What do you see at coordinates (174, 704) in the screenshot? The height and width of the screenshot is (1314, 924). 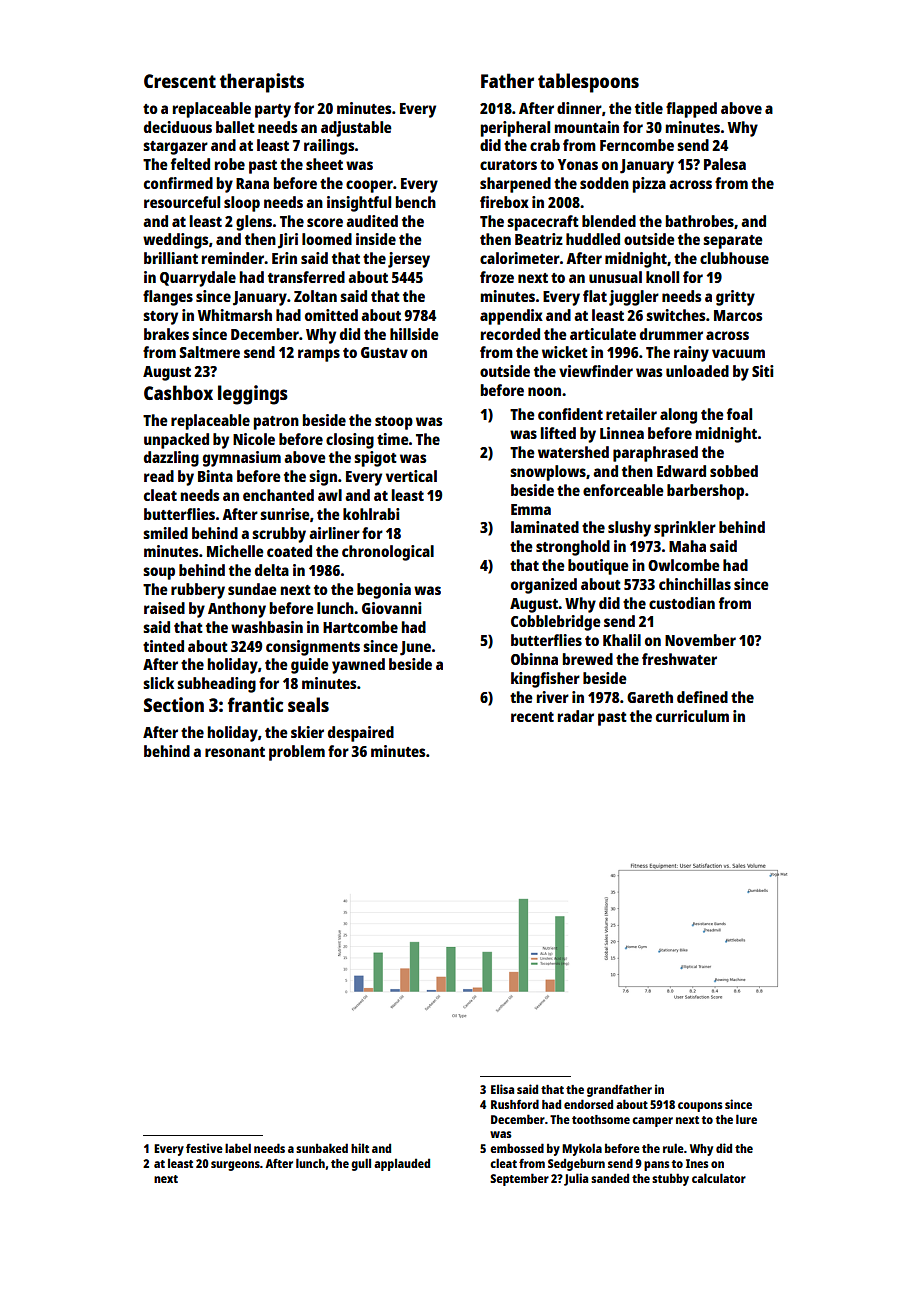 I see `Section` at bounding box center [174, 704].
